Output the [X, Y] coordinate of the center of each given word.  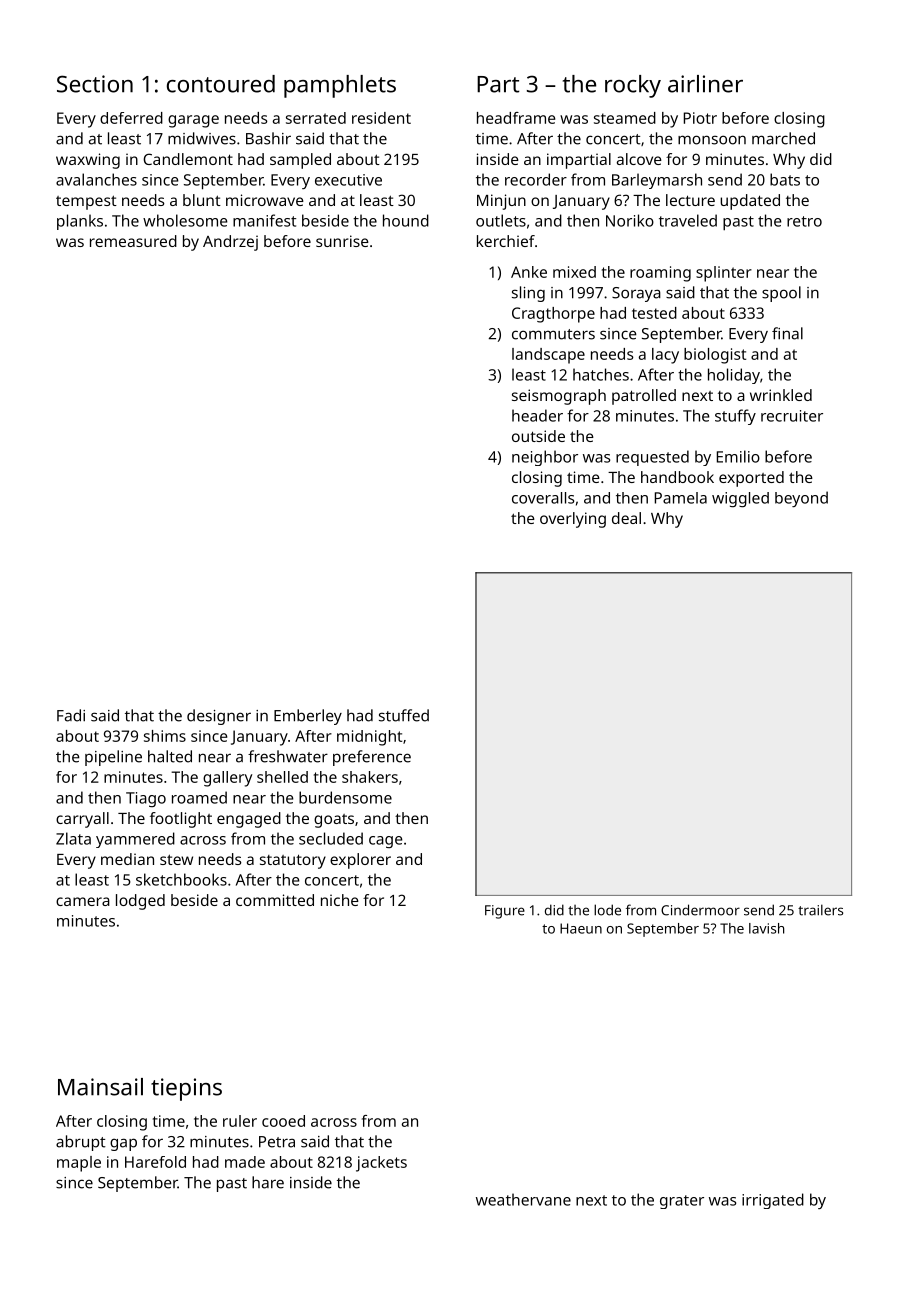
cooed [283, 1121]
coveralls [543, 498]
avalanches [96, 179]
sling [528, 294]
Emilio [738, 456]
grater [682, 1202]
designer [219, 717]
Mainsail [100, 1087]
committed [275, 900]
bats [785, 179]
